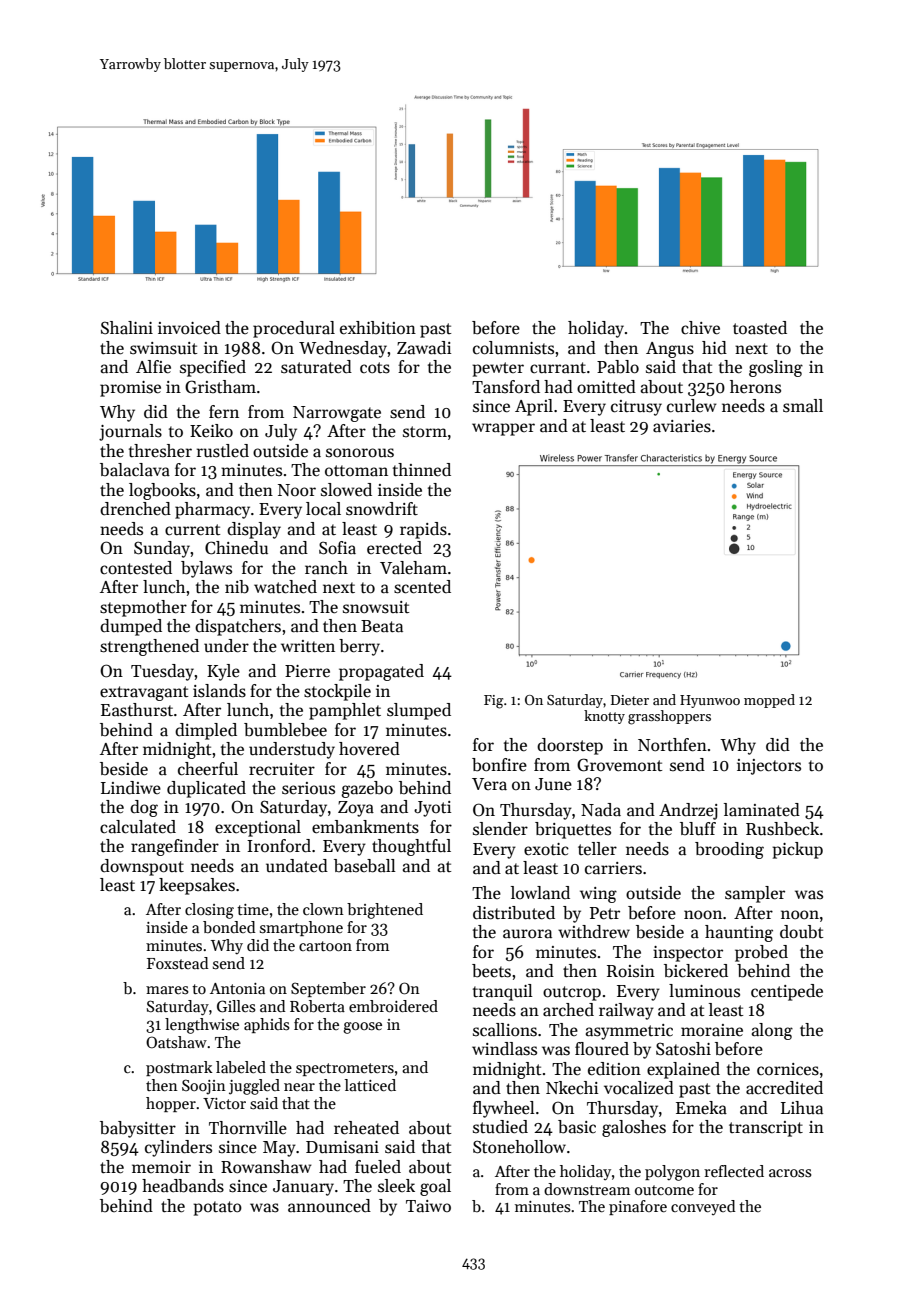  What do you see at coordinates (760, 328) in the image?
I see `toasted` at bounding box center [760, 328].
